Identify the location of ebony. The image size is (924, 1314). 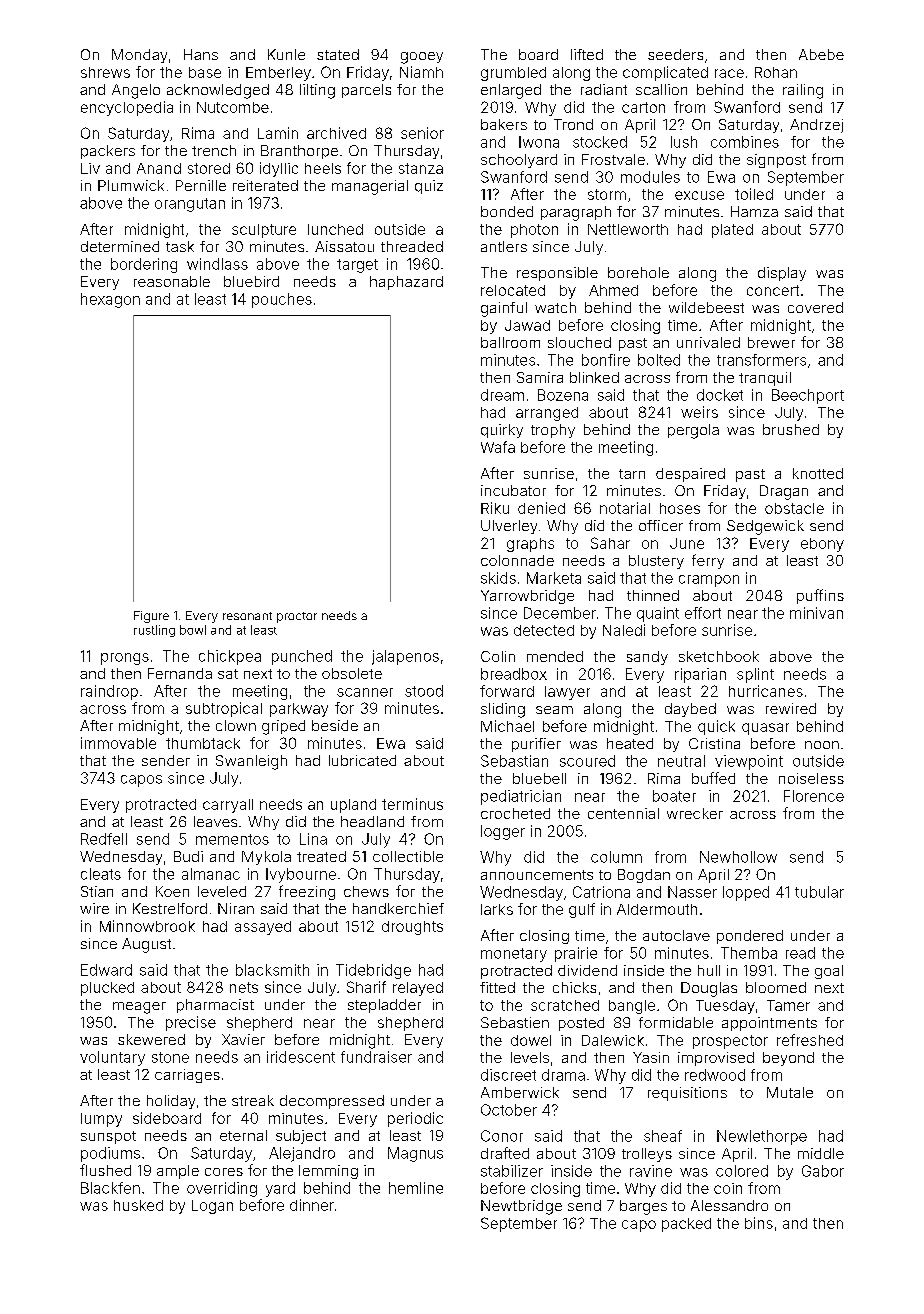
(822, 545).
